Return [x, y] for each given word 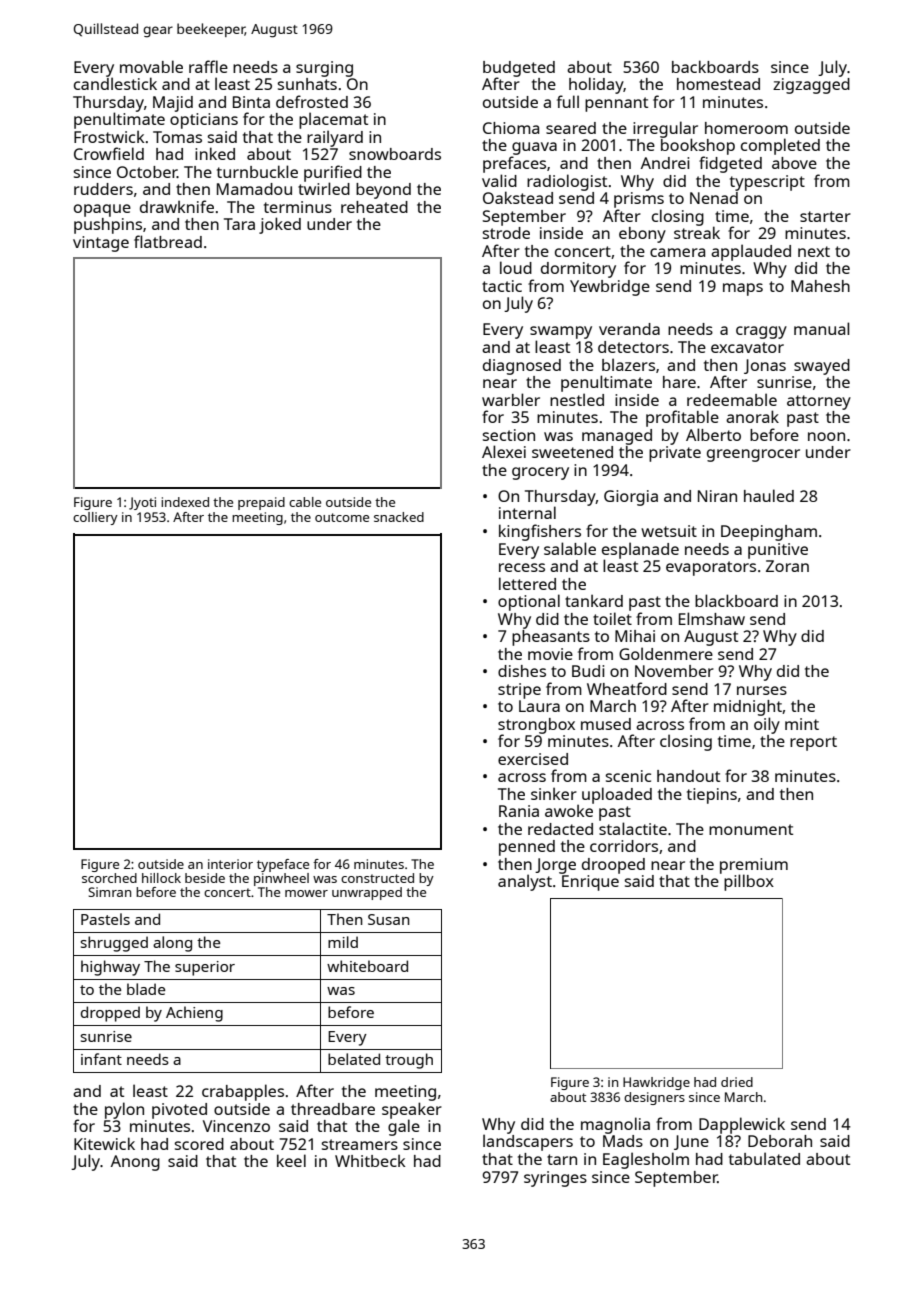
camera [677, 252]
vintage [101, 244]
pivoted [179, 1111]
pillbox [749, 882]
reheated [374, 207]
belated [354, 1059]
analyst [525, 882]
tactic [502, 286]
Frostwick [109, 137]
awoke [569, 811]
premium [754, 866]
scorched [109, 878]
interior [230, 864]
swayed [822, 367]
